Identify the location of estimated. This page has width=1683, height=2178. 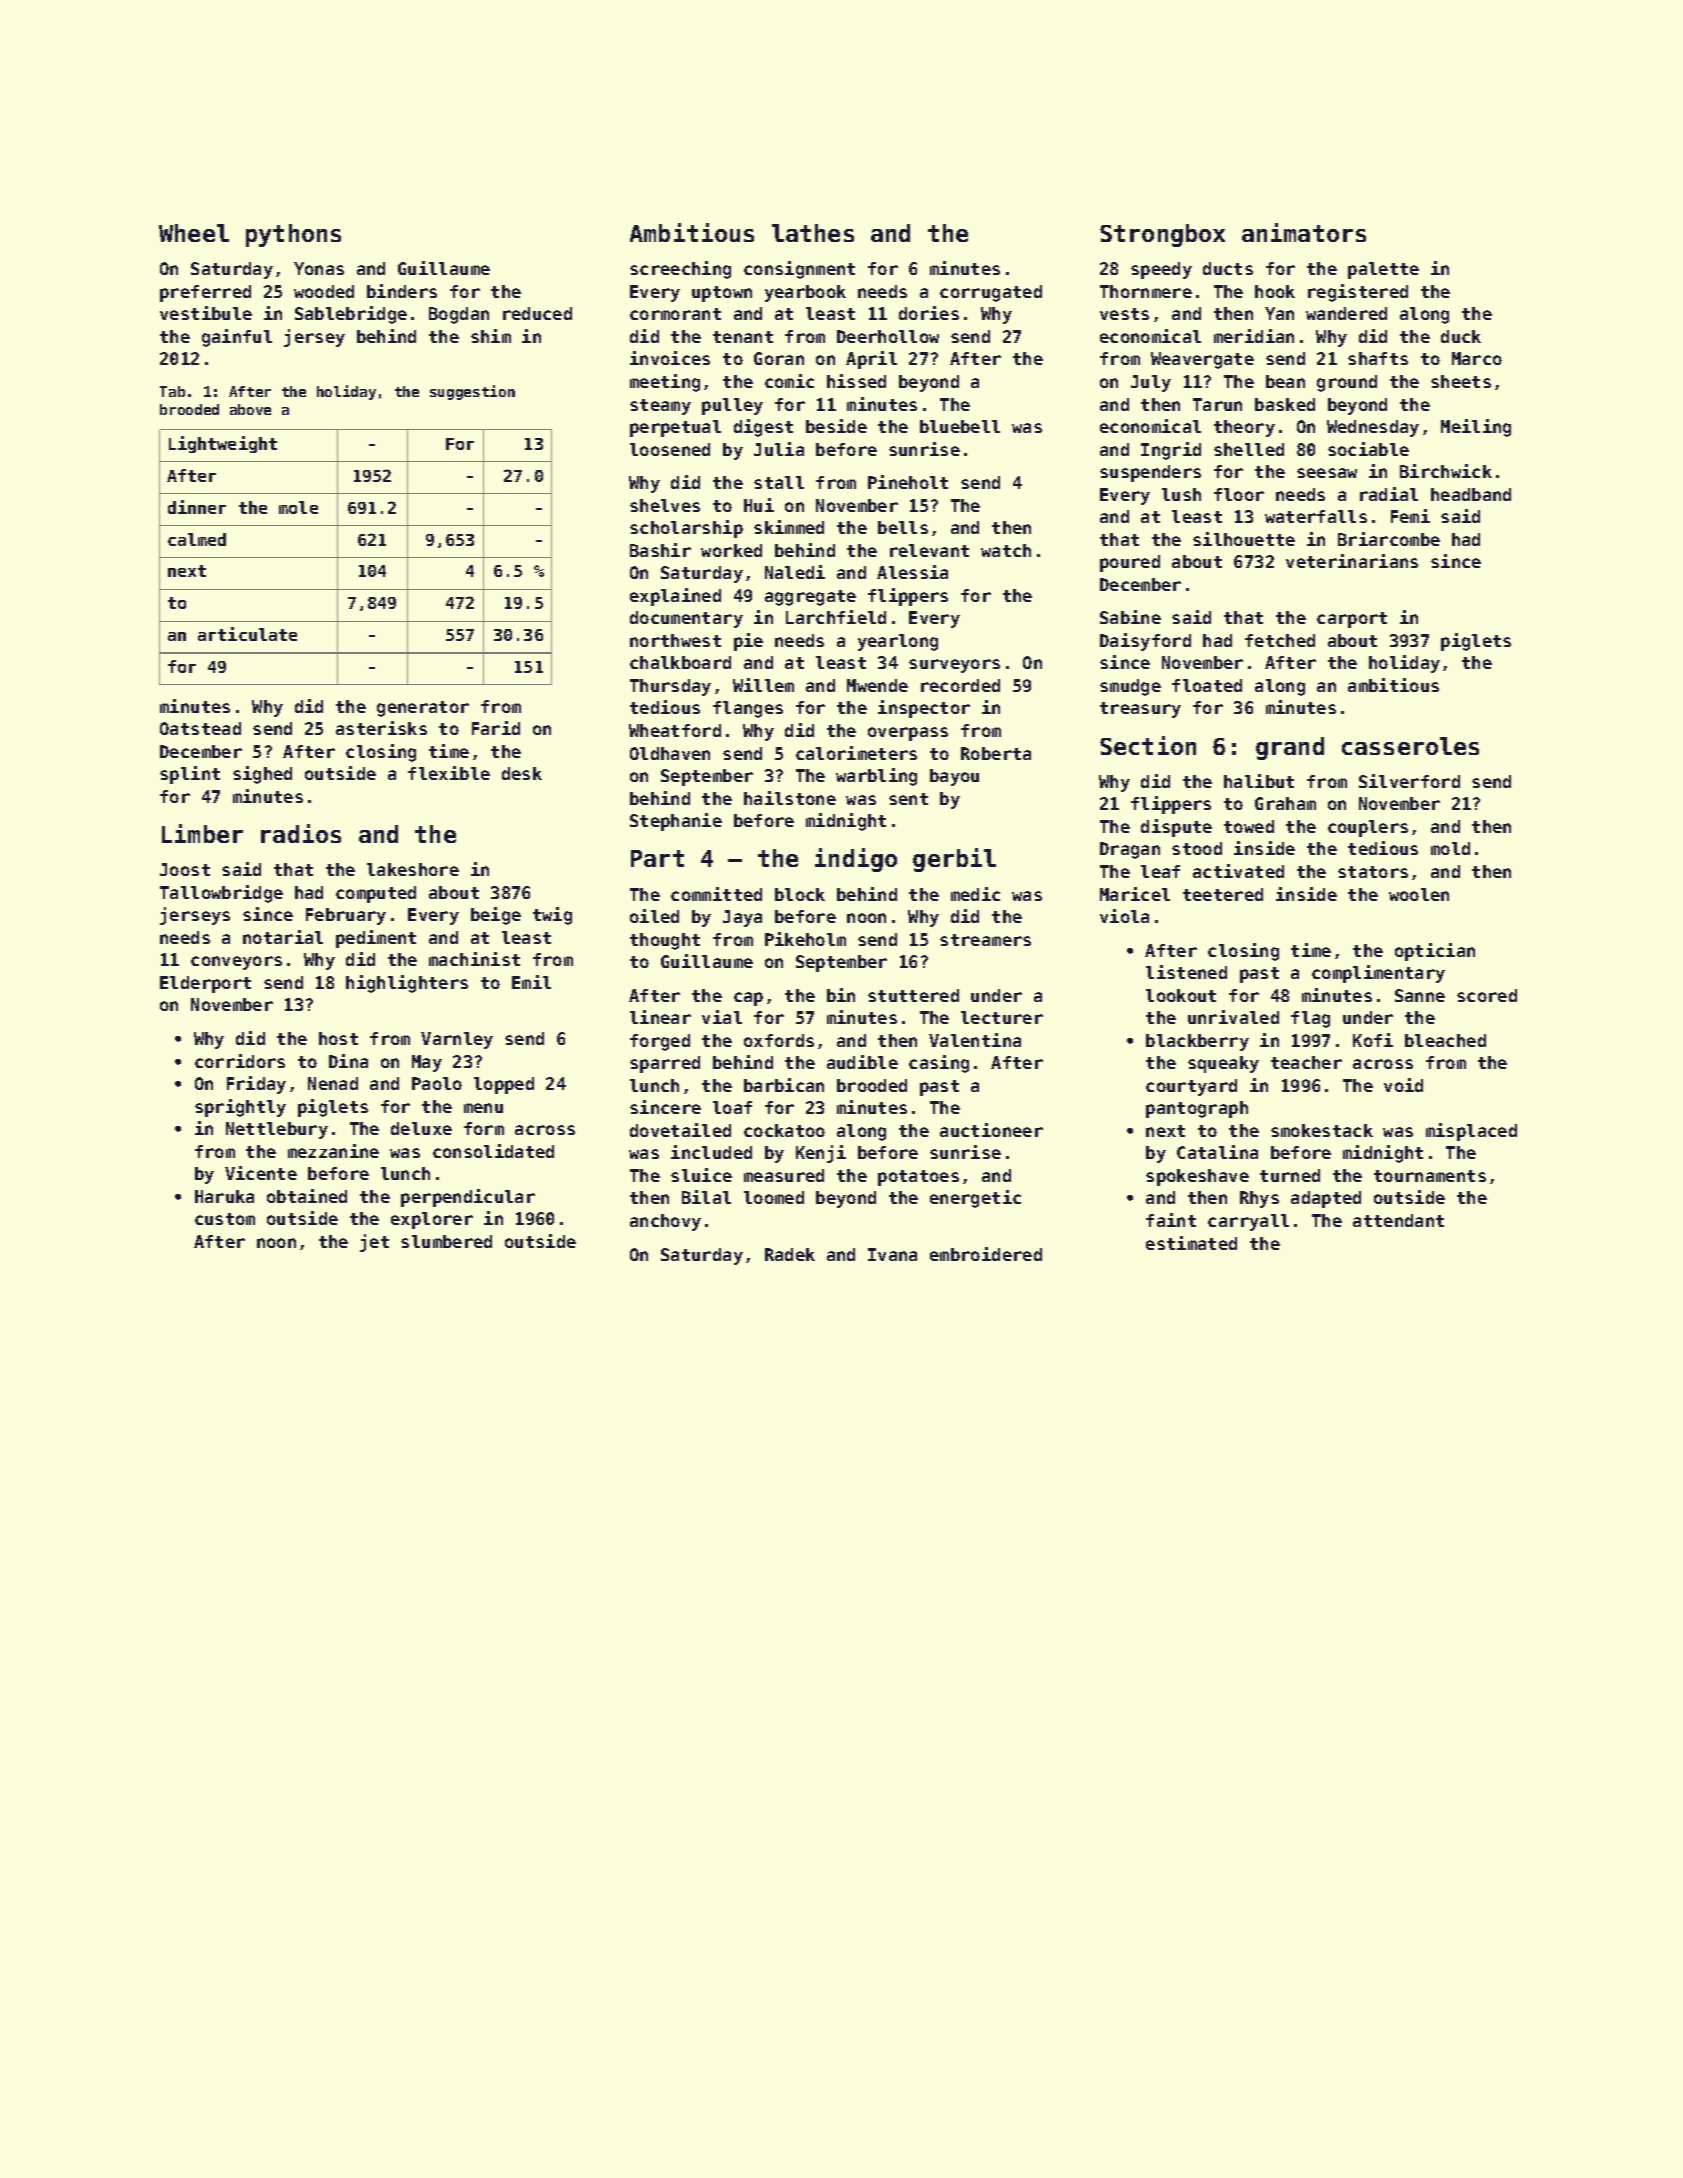
(1191, 1243).
